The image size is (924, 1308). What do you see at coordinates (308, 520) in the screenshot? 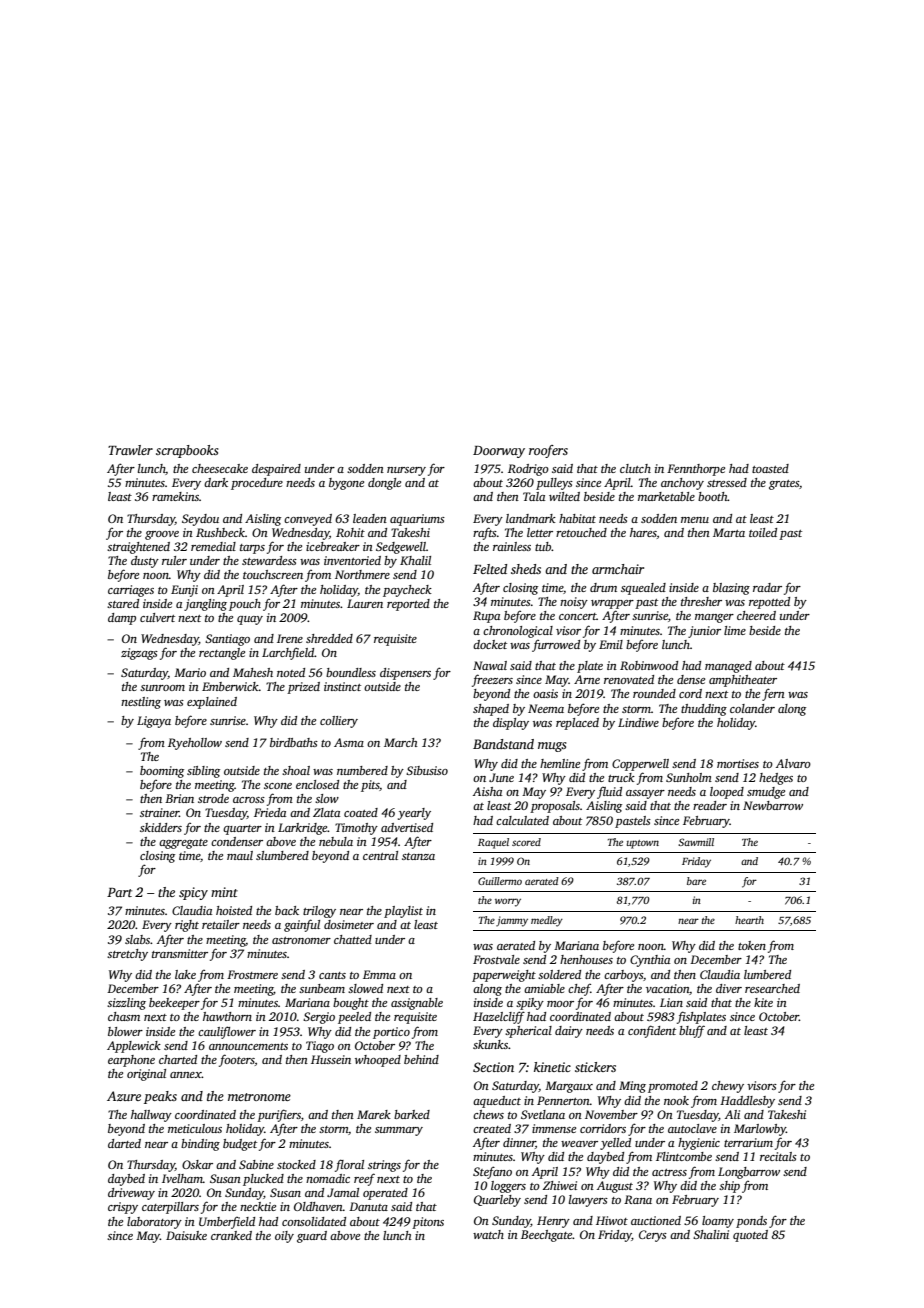
I see `conveyed` at bounding box center [308, 520].
